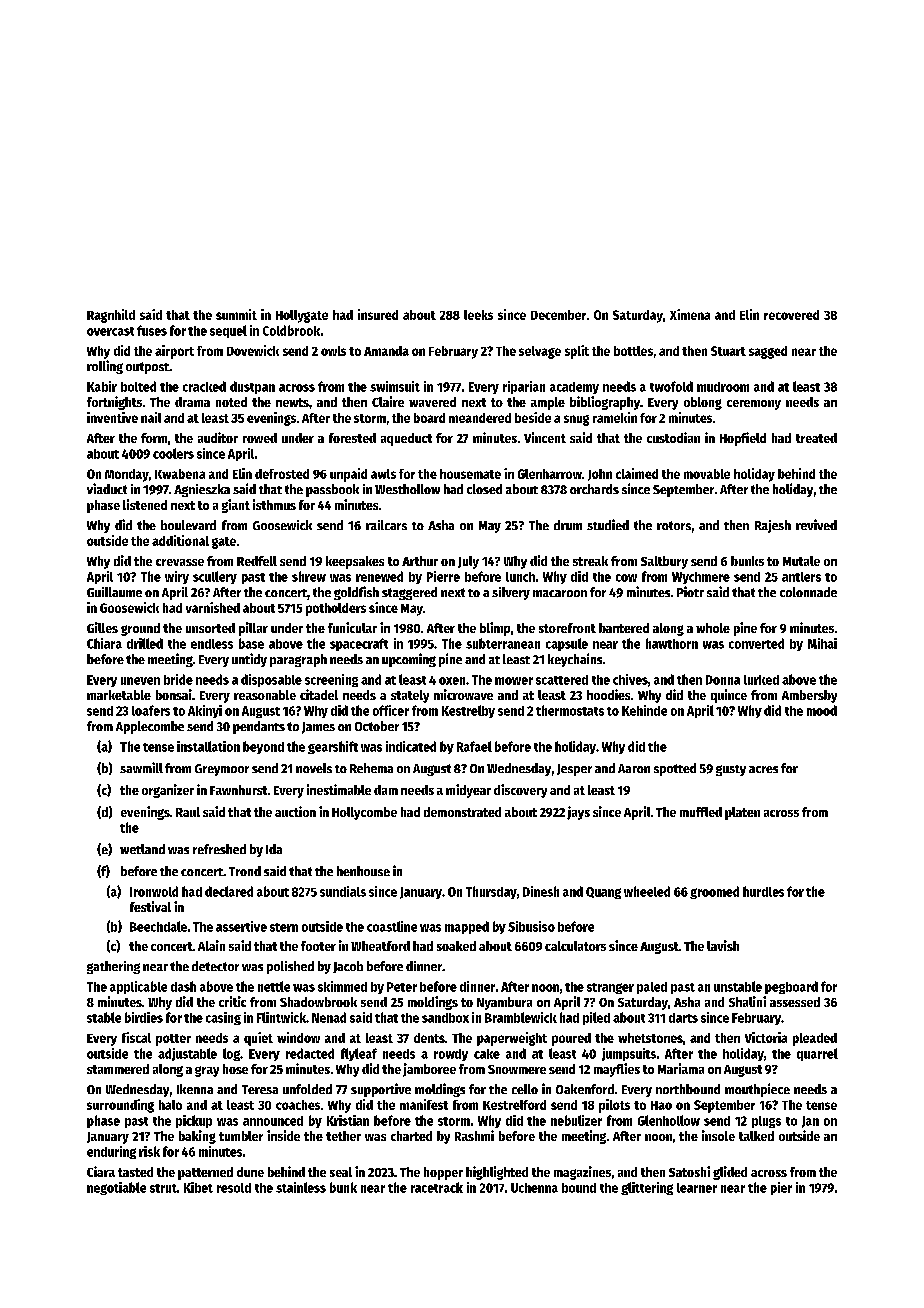 The height and width of the image is (1308, 924). I want to click on nettle, so click(274, 986).
